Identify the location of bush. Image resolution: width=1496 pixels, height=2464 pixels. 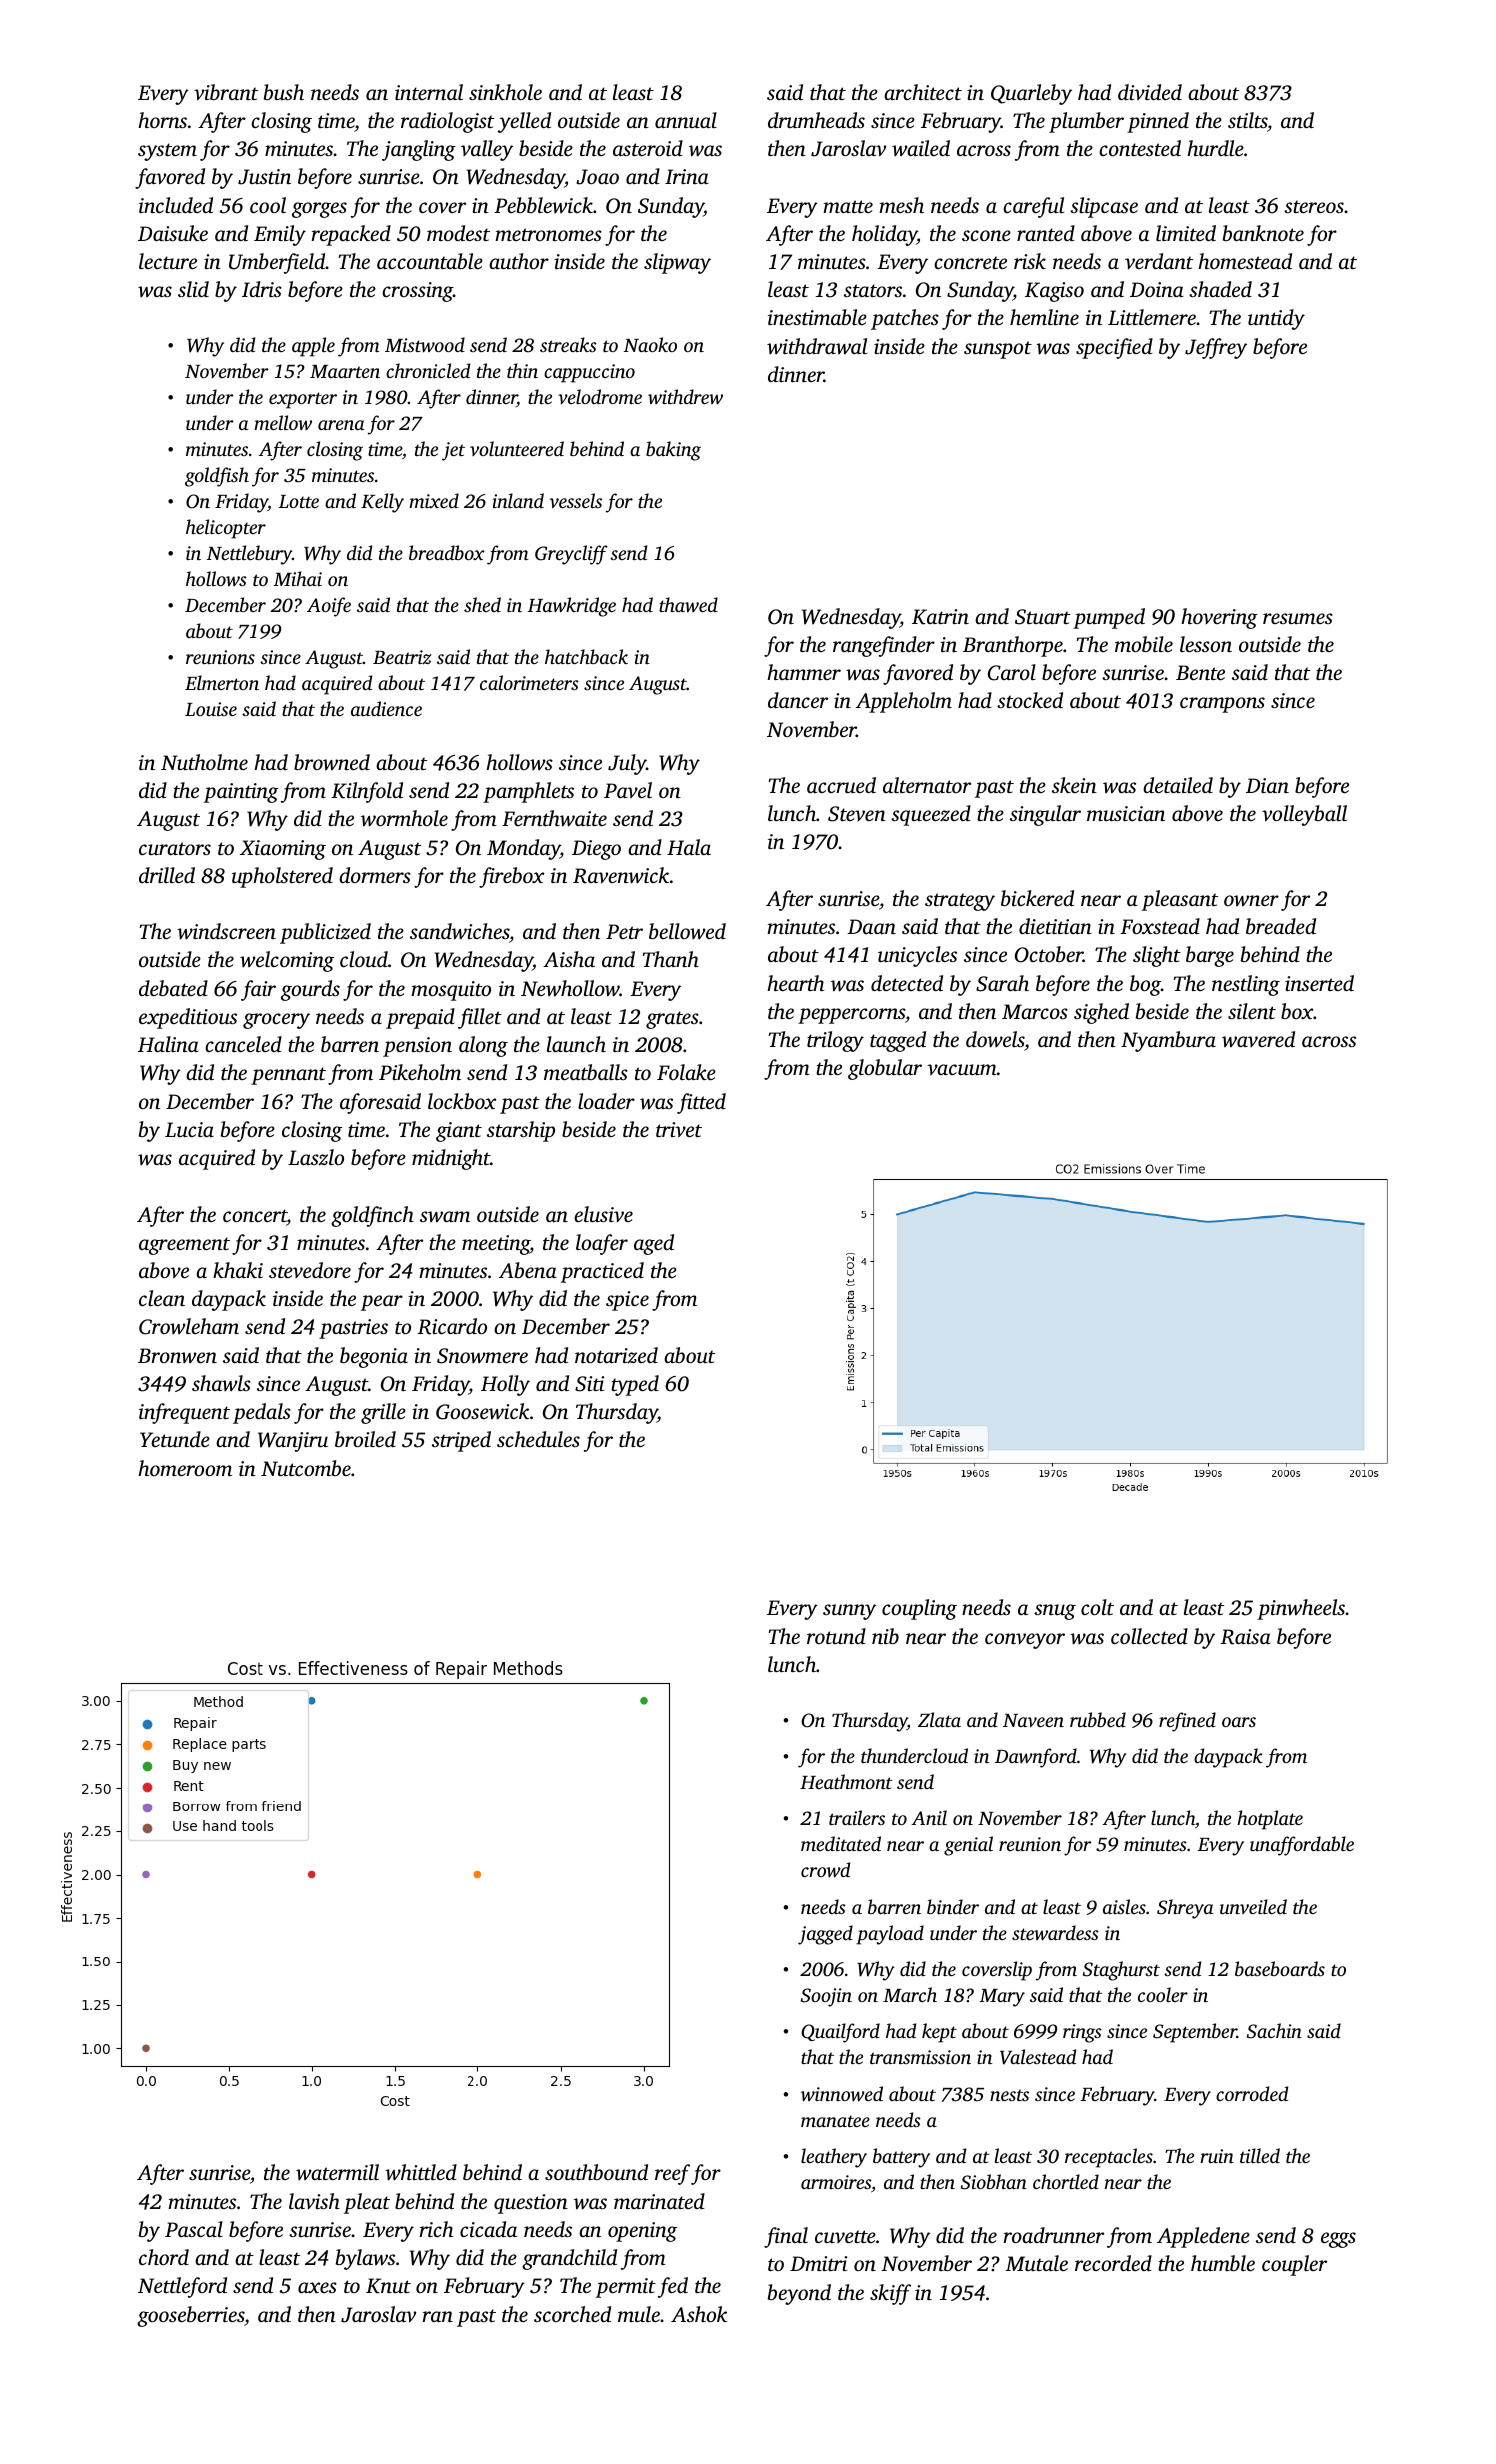
(284, 92).
